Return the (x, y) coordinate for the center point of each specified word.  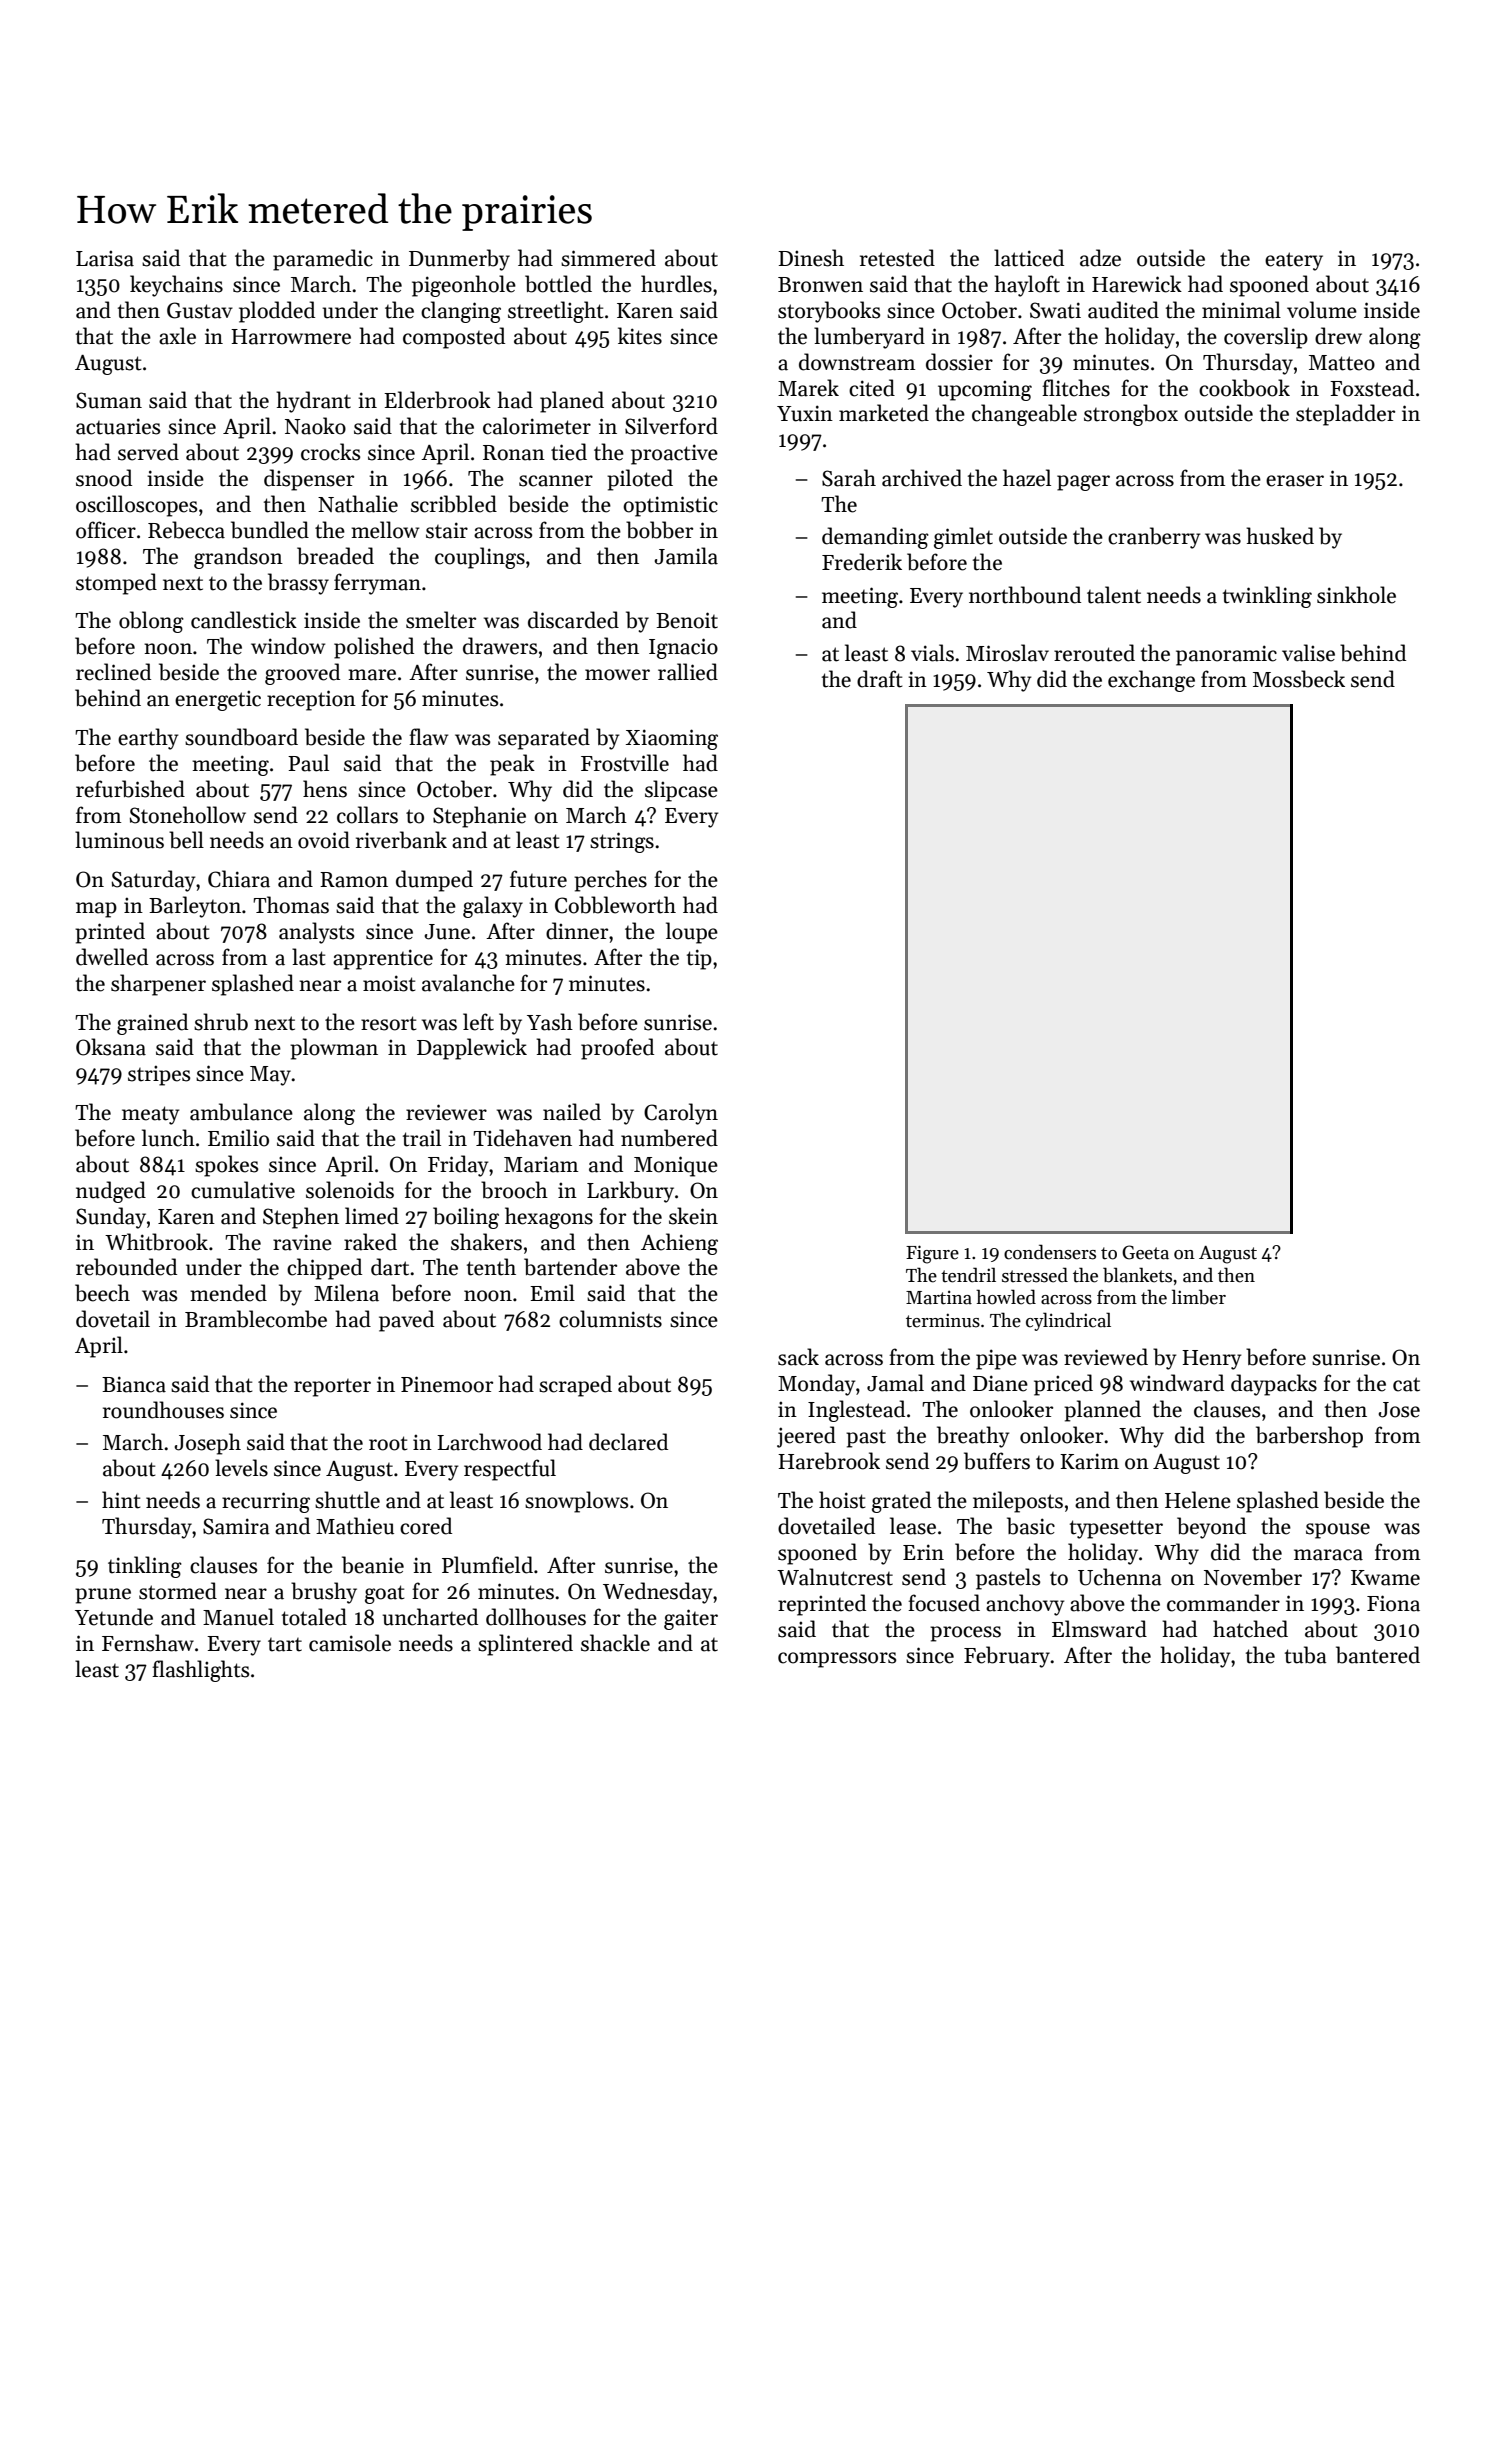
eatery (1294, 261)
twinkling (1267, 597)
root (388, 1443)
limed (372, 1216)
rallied (688, 672)
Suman (109, 400)
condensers (1050, 1252)
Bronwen (820, 285)
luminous (119, 840)
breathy (973, 1437)
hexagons (549, 1218)
